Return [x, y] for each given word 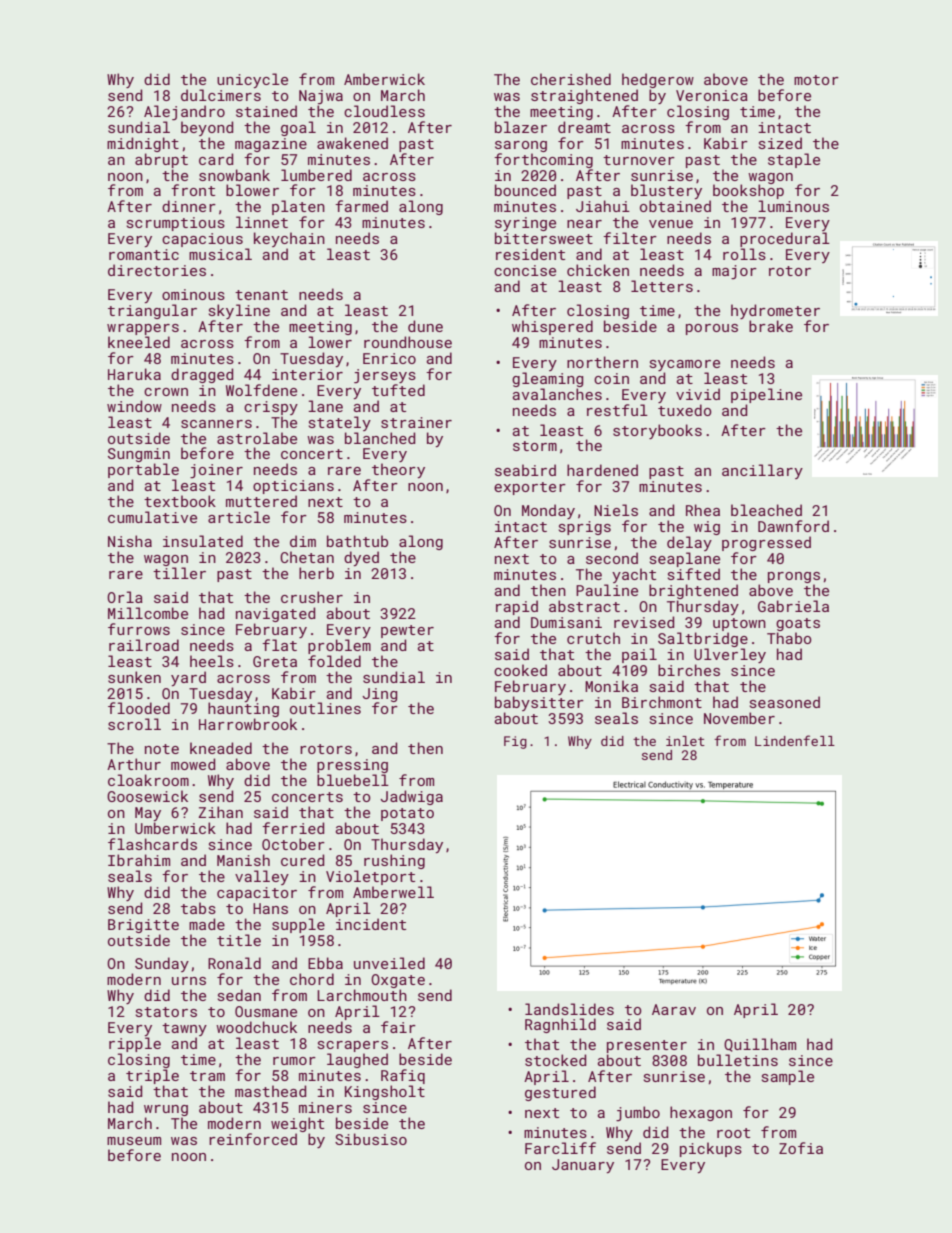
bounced [525, 190]
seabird [525, 470]
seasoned [785, 702]
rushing [394, 861]
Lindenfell [795, 740]
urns [189, 981]
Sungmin [139, 455]
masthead [270, 1091]
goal [298, 128]
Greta [275, 661]
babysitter [539, 703]
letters [662, 286]
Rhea [703, 510]
